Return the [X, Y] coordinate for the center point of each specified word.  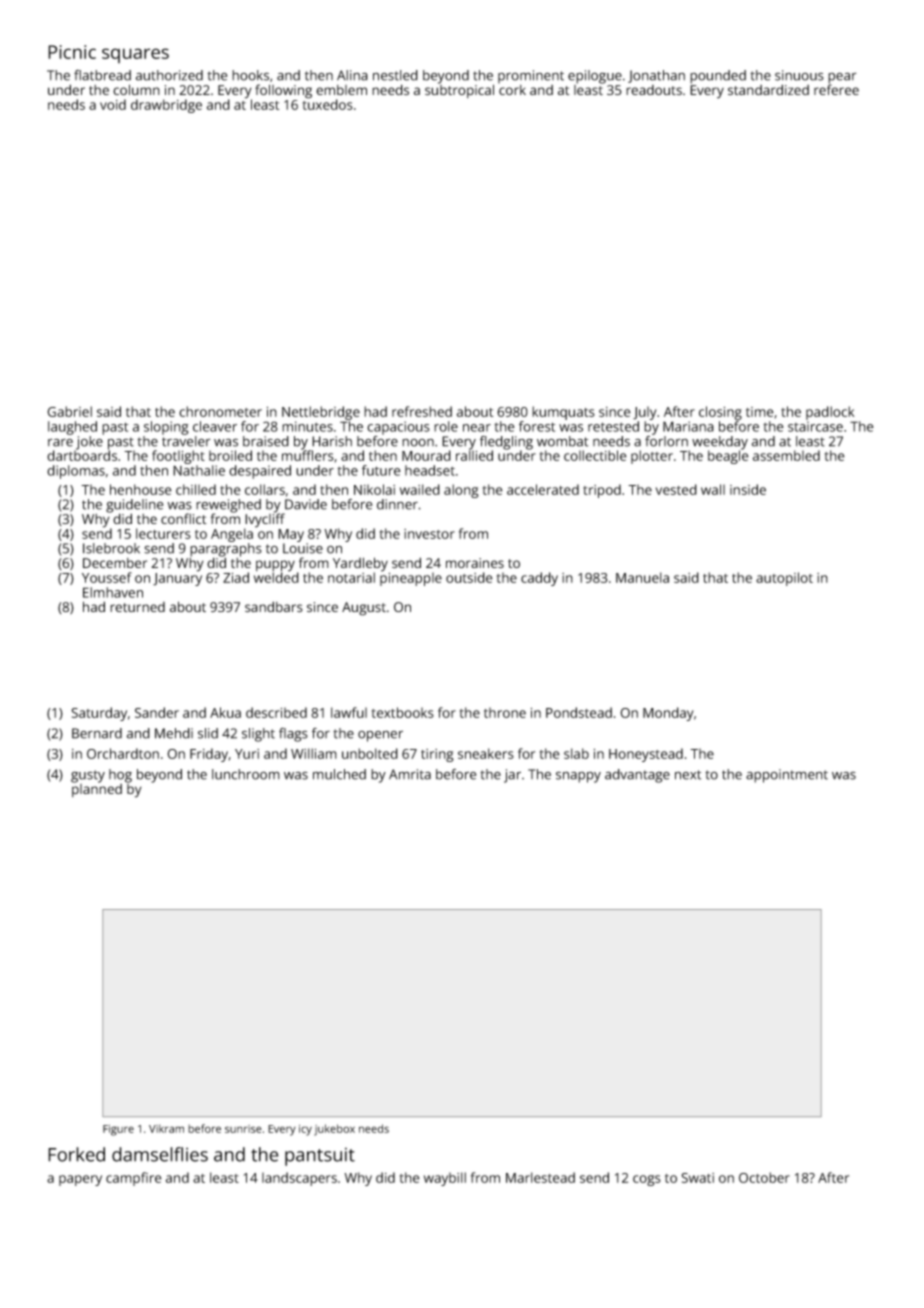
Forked [76, 1154]
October [764, 1177]
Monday [668, 714]
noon [418, 443]
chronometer [220, 411]
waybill [445, 1179]
